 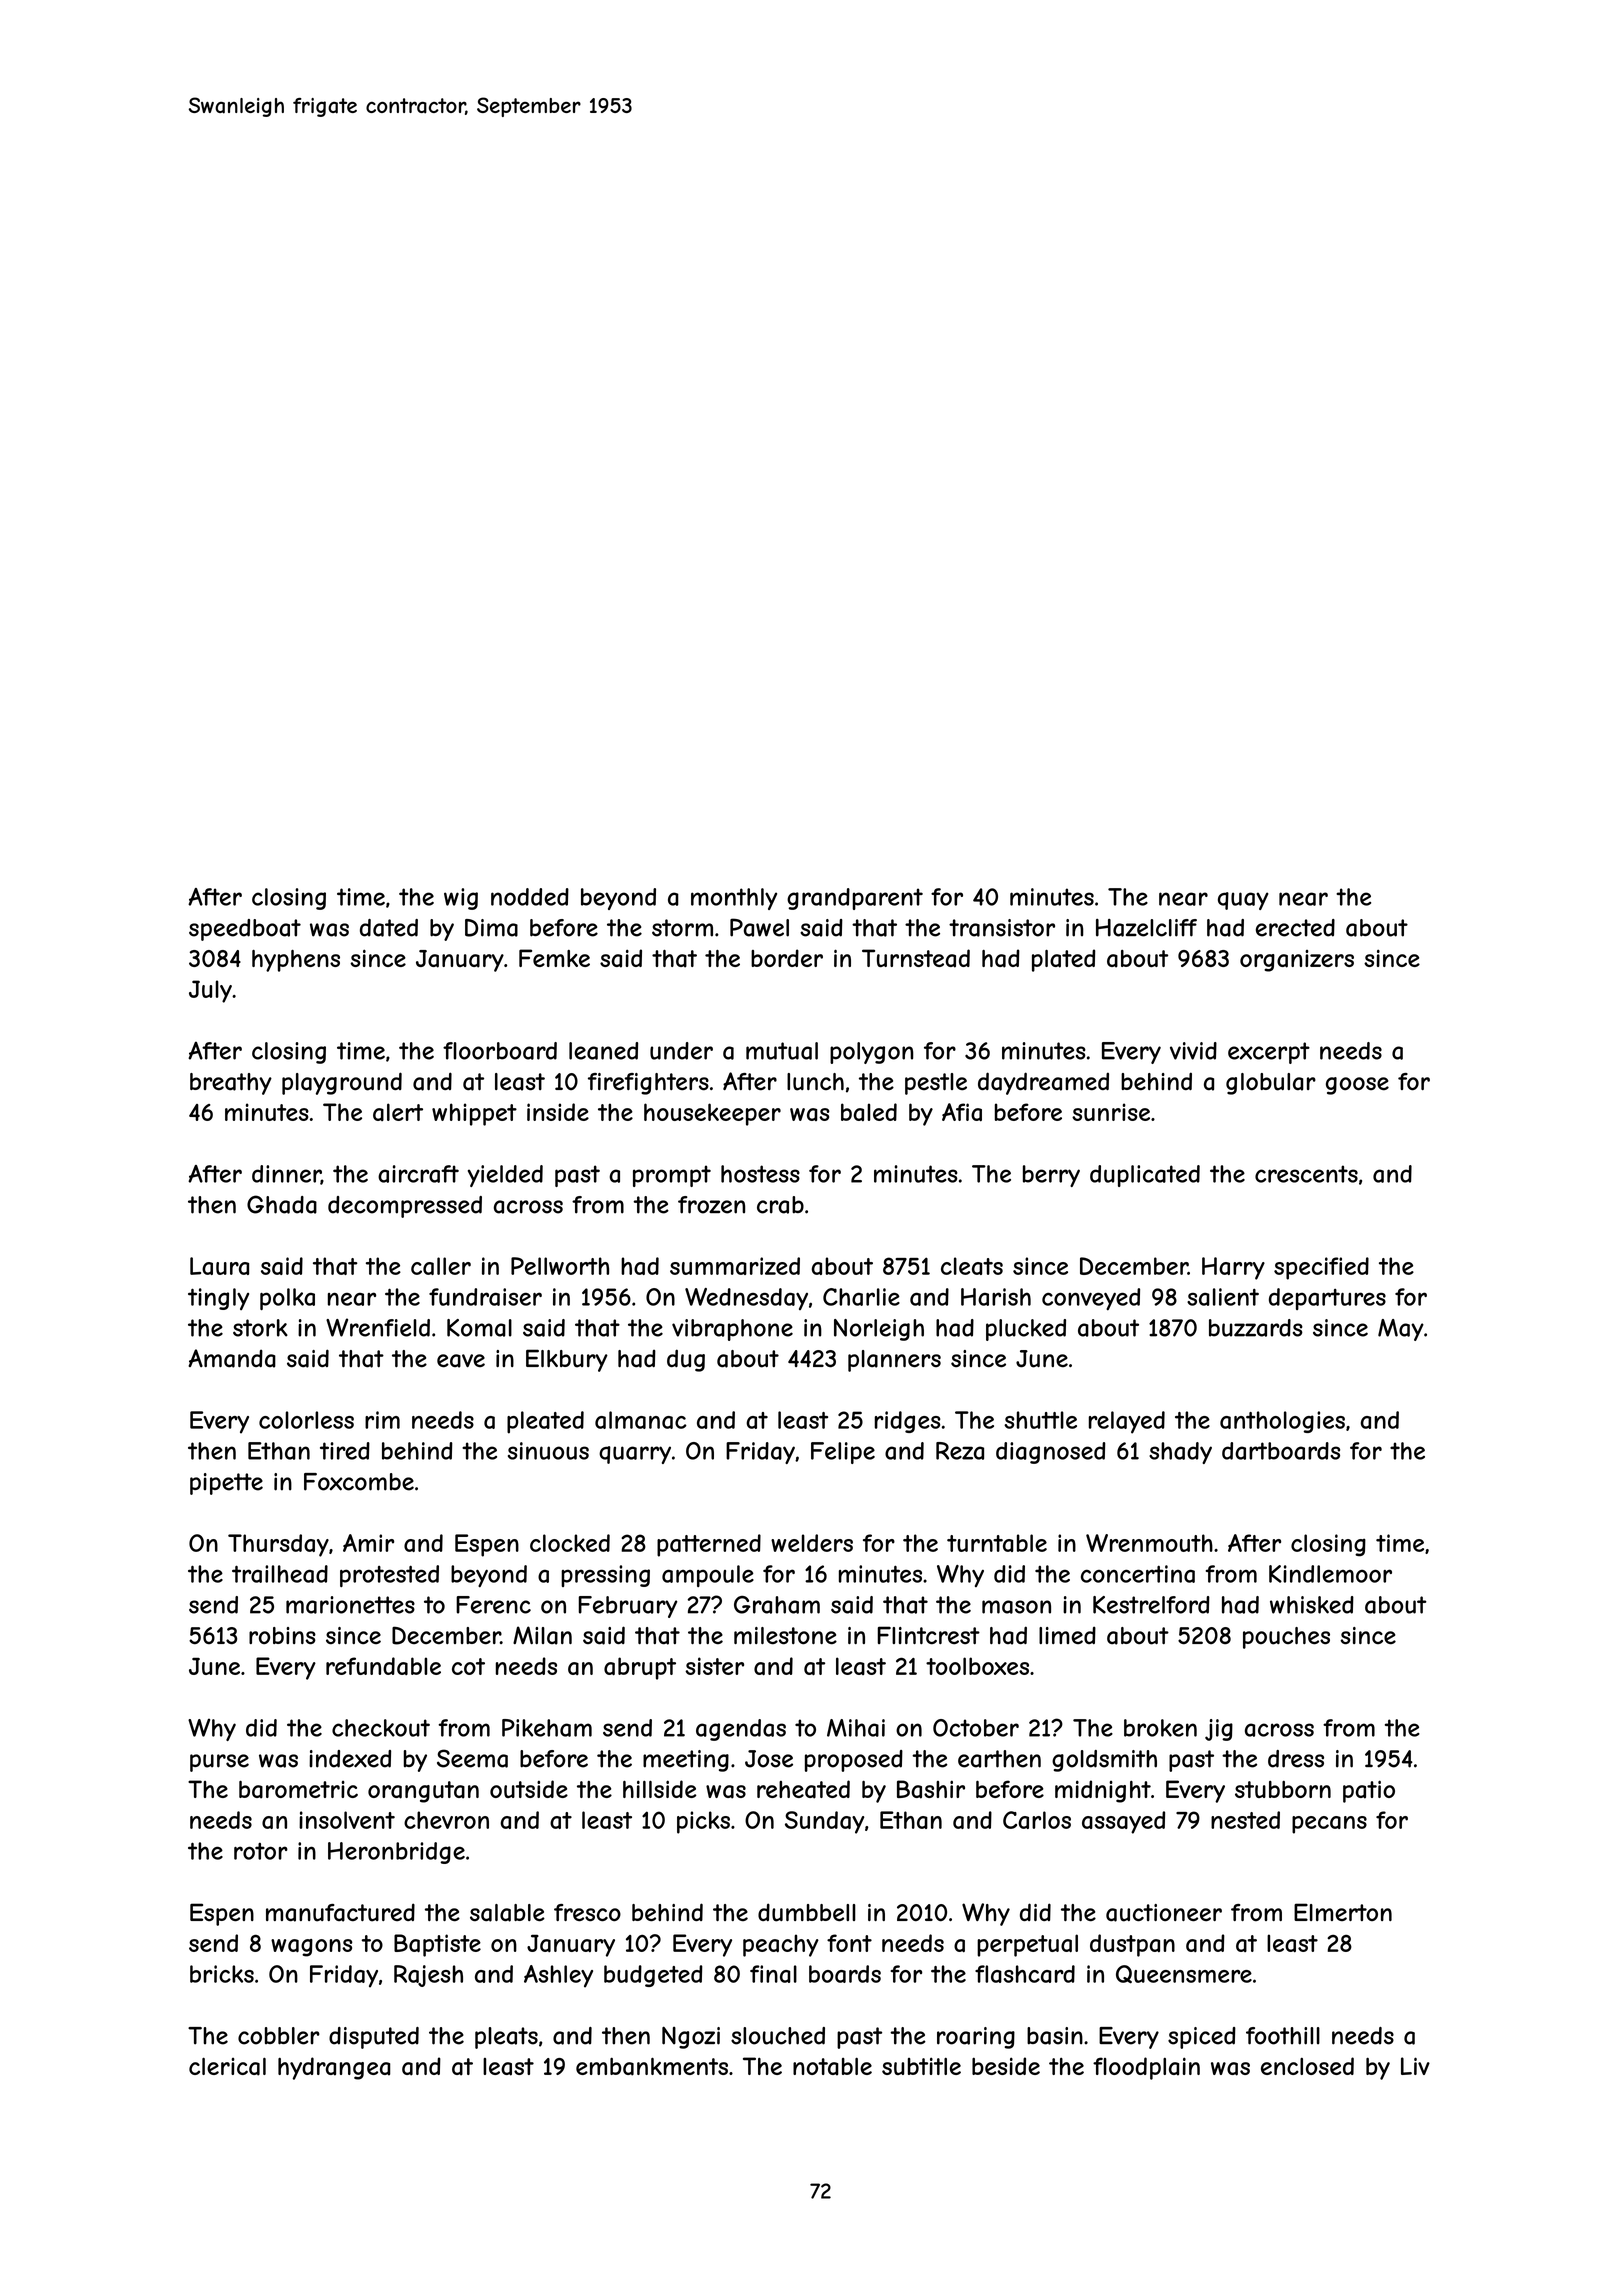 What do you see at coordinates (1040, 1420) in the document?
I see `shuttle` at bounding box center [1040, 1420].
